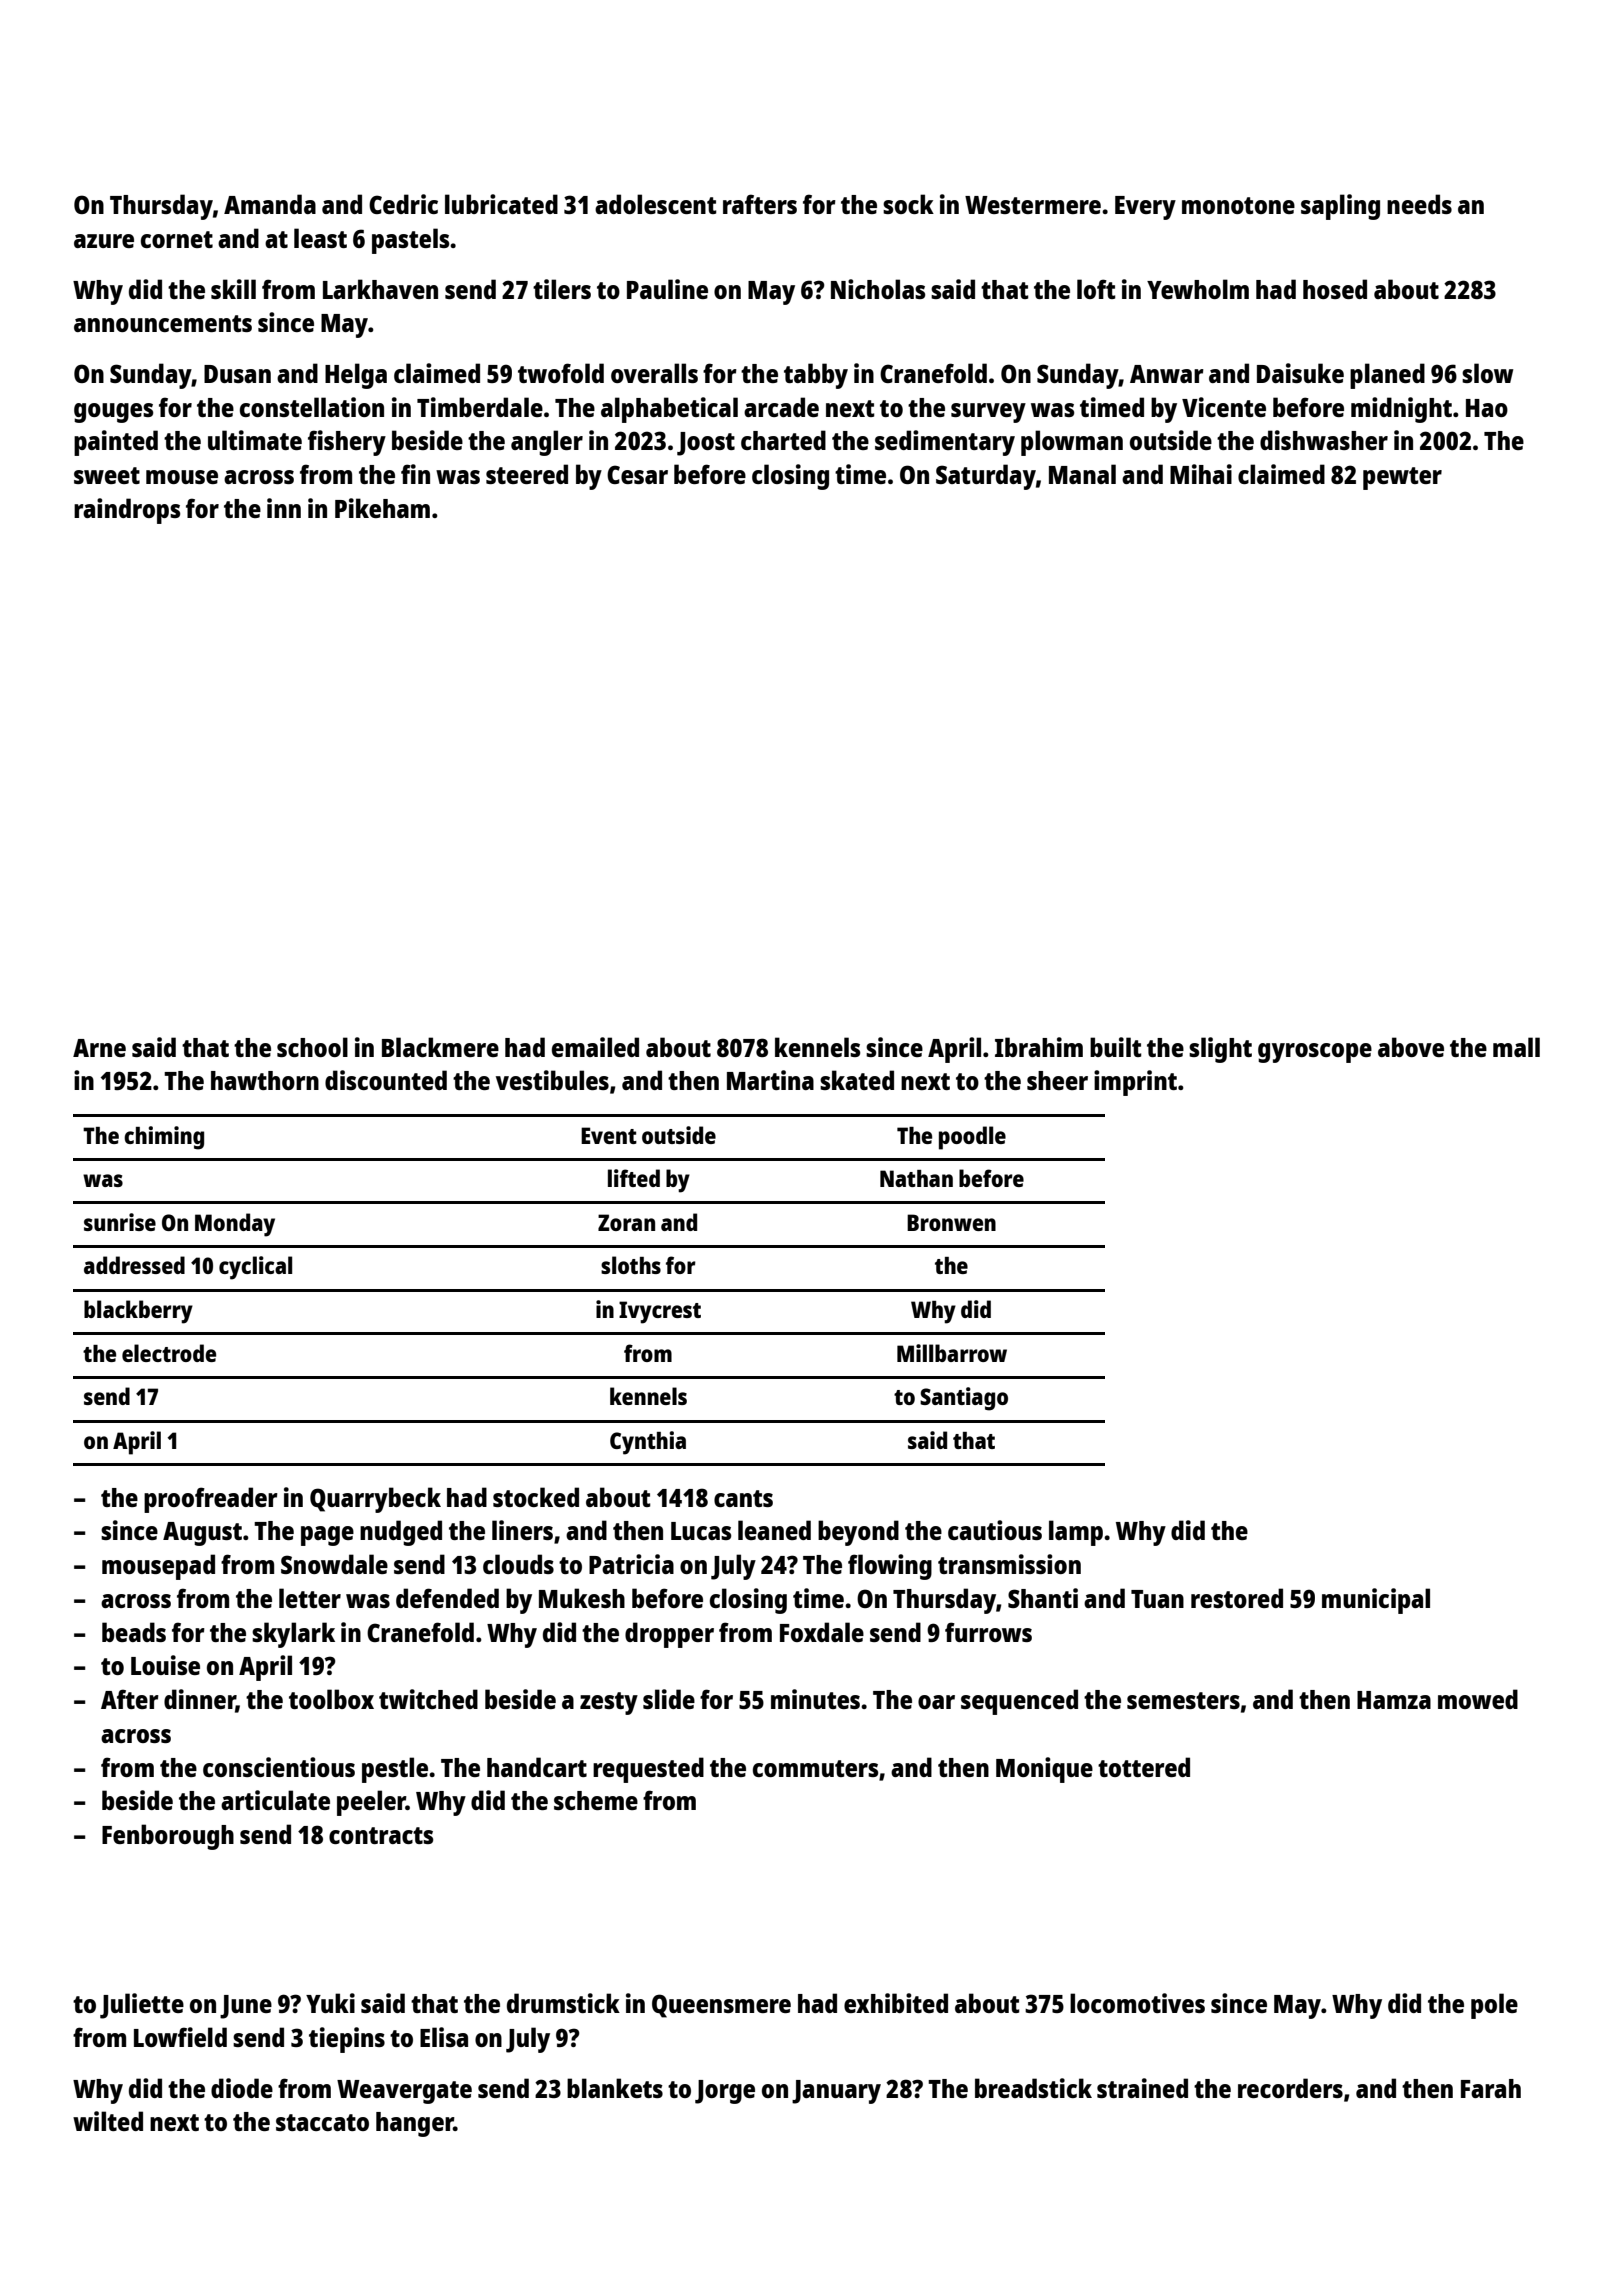 The image size is (1620, 2292). Describe the element at coordinates (255, 1268) in the screenshot. I see `cyclical` at that location.
